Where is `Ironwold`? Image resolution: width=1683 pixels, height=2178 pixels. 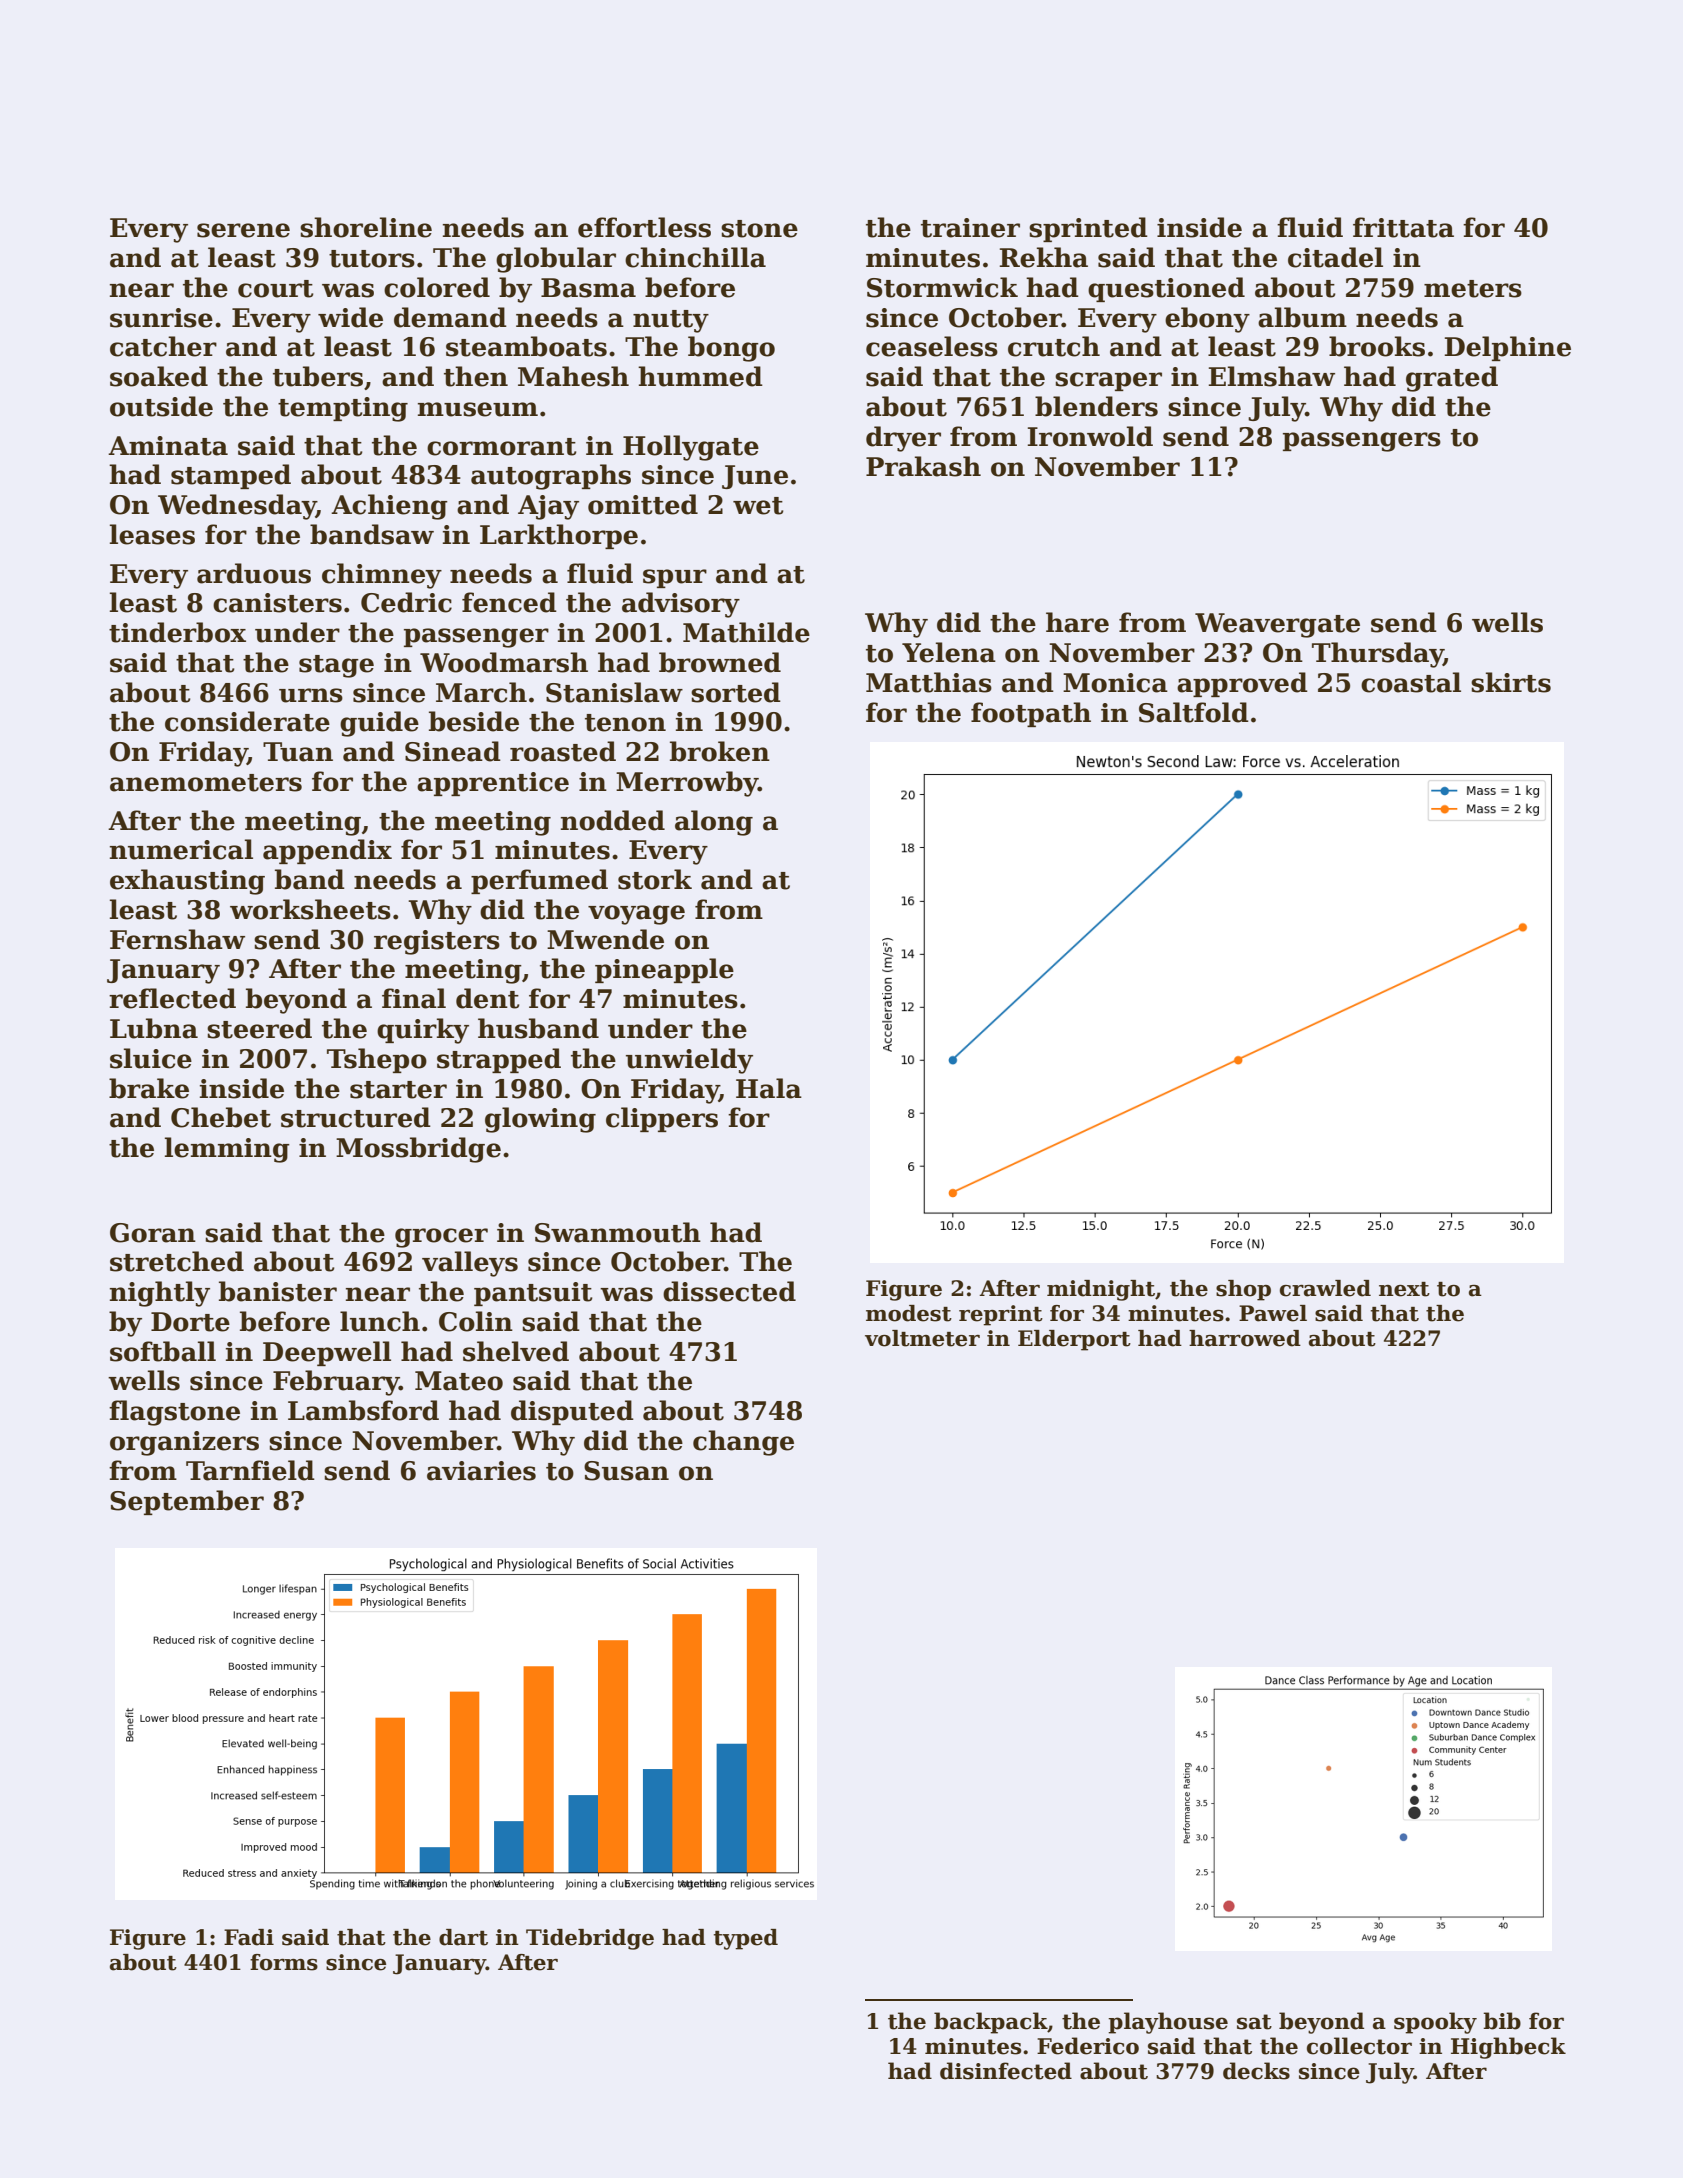 Ironwold is located at coordinates (1090, 436).
